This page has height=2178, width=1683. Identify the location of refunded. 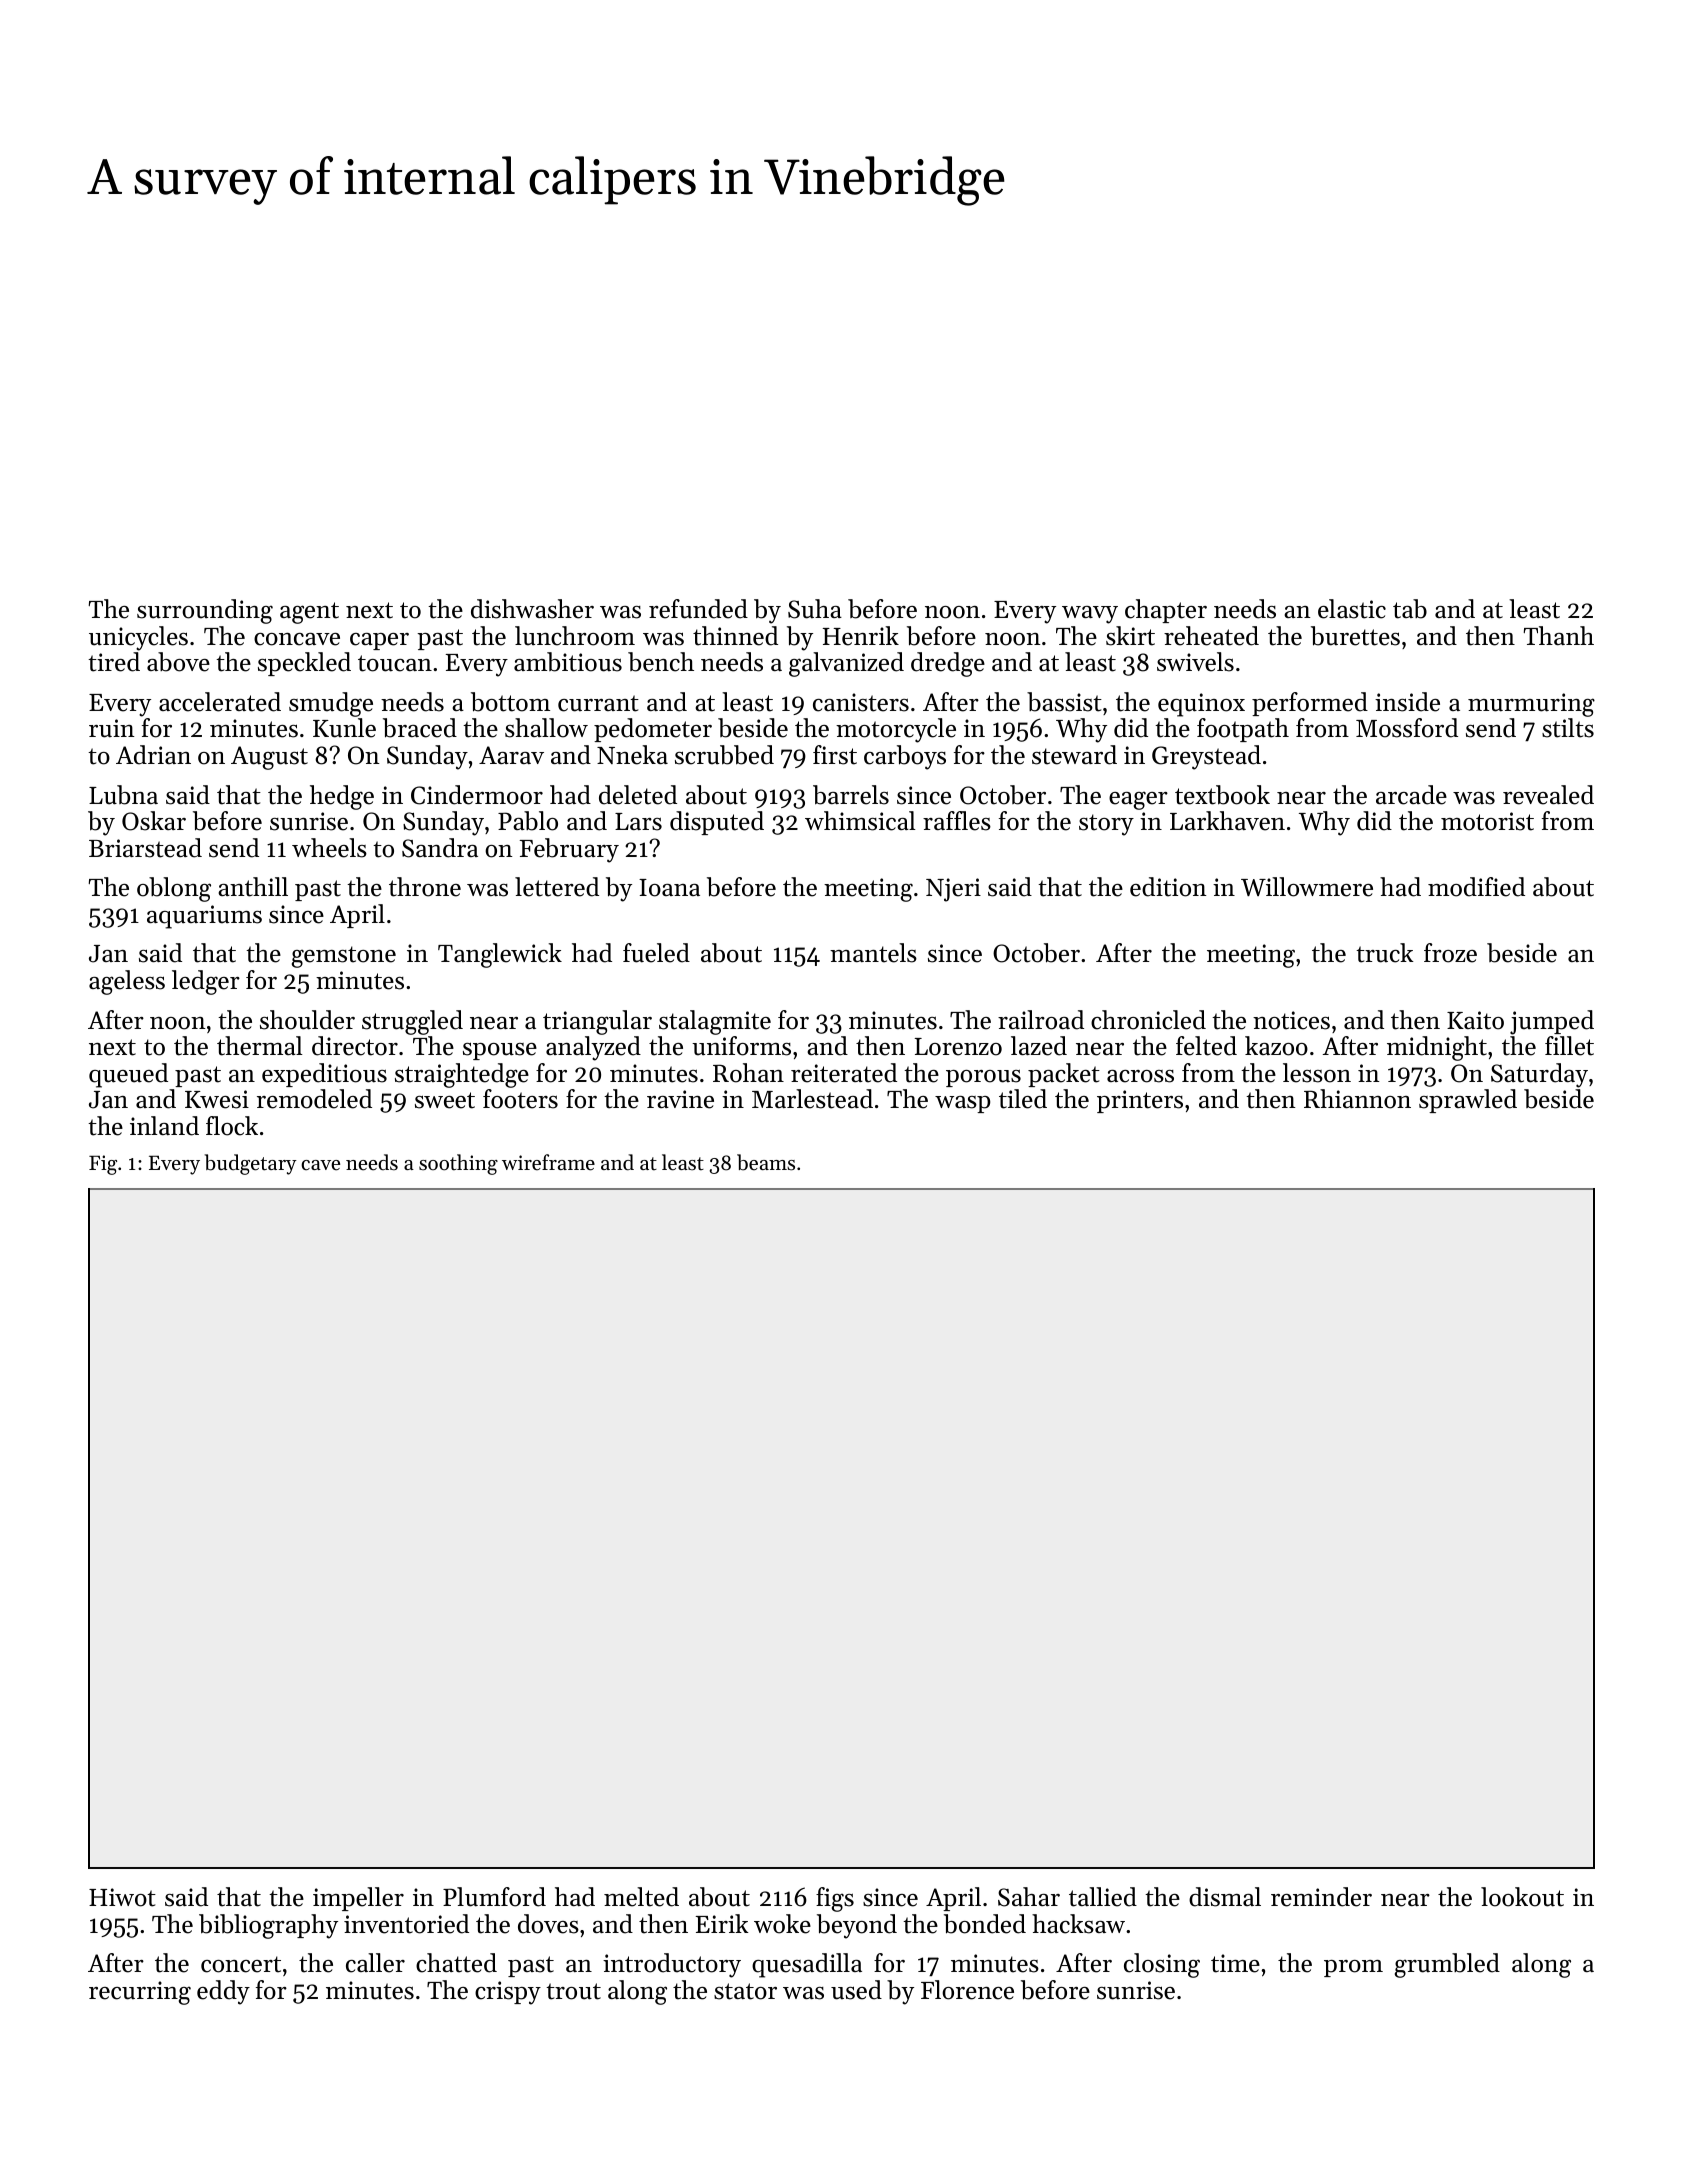
(698, 609).
